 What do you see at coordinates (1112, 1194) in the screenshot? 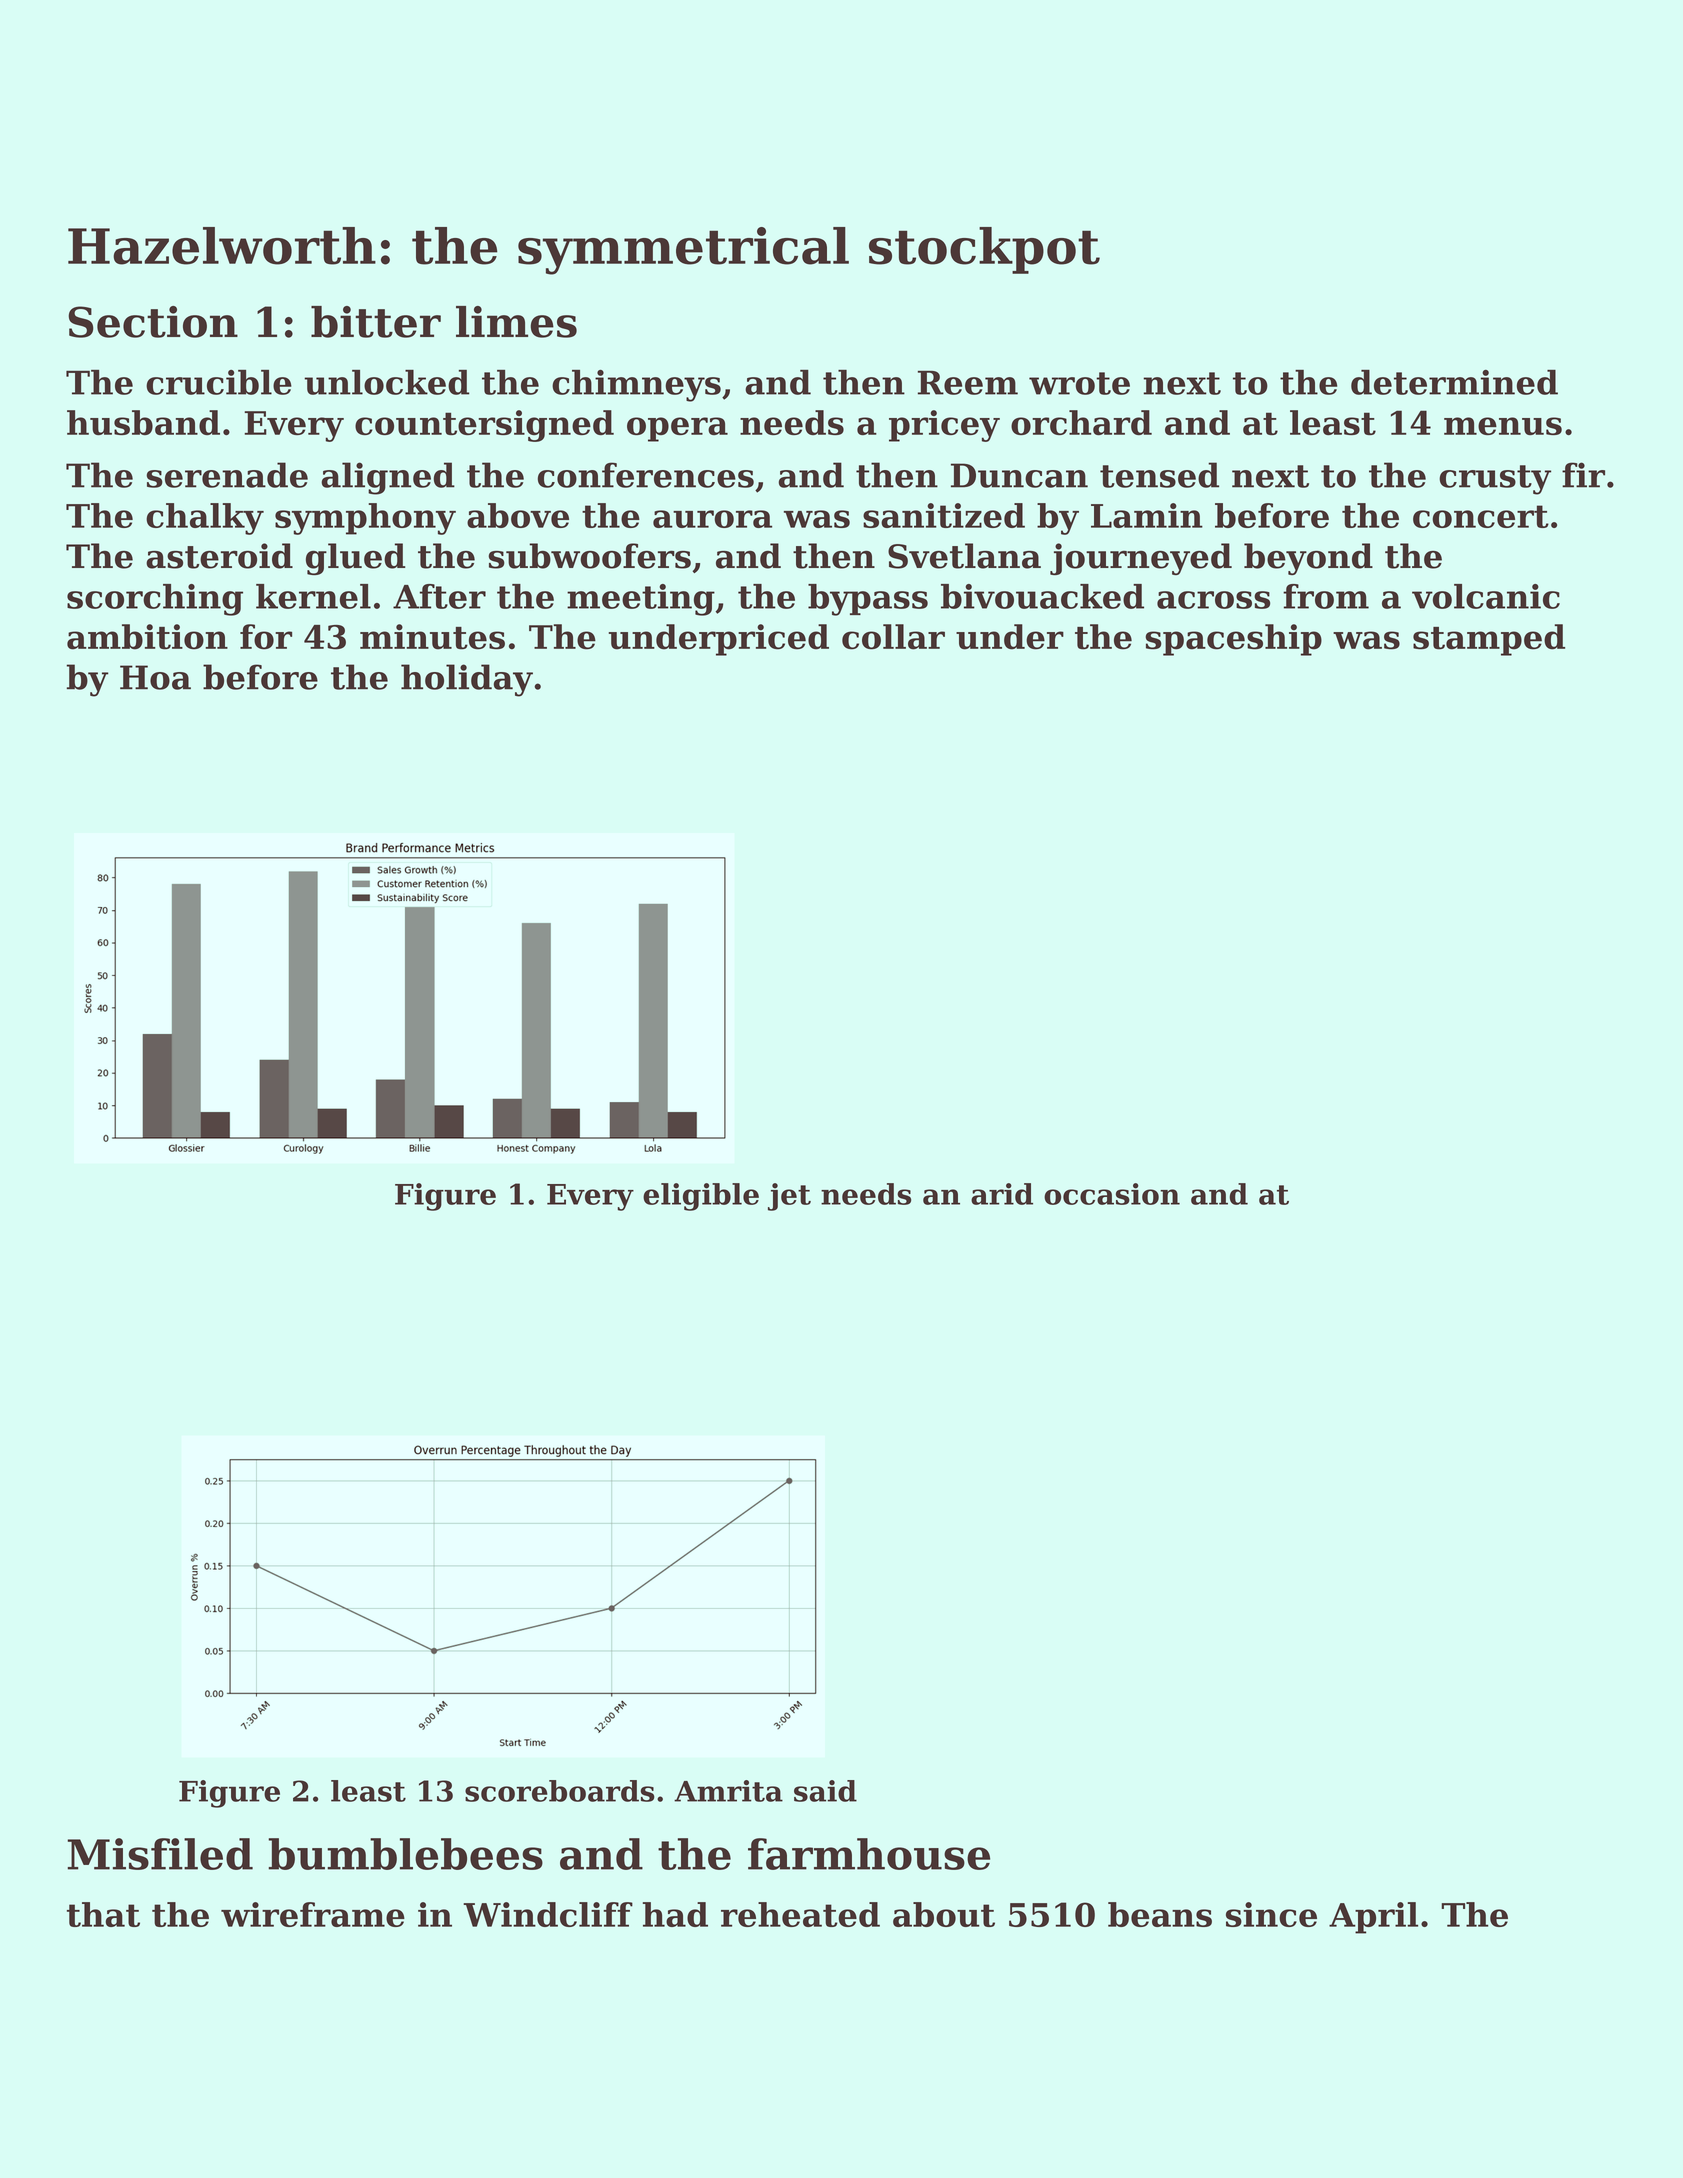
I see `occasion` at bounding box center [1112, 1194].
